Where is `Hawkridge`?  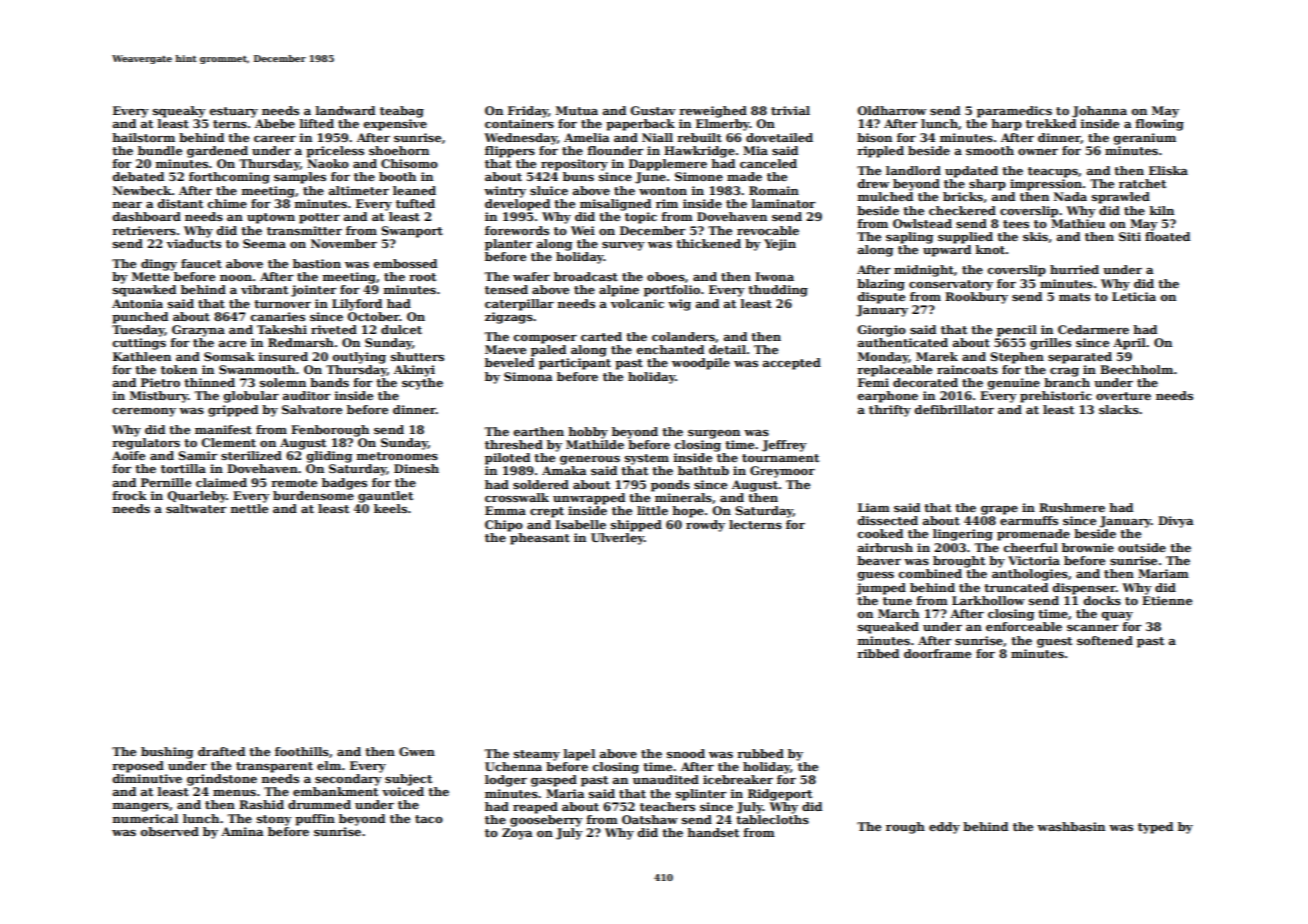
Hawkridge is located at coordinates (699, 152).
